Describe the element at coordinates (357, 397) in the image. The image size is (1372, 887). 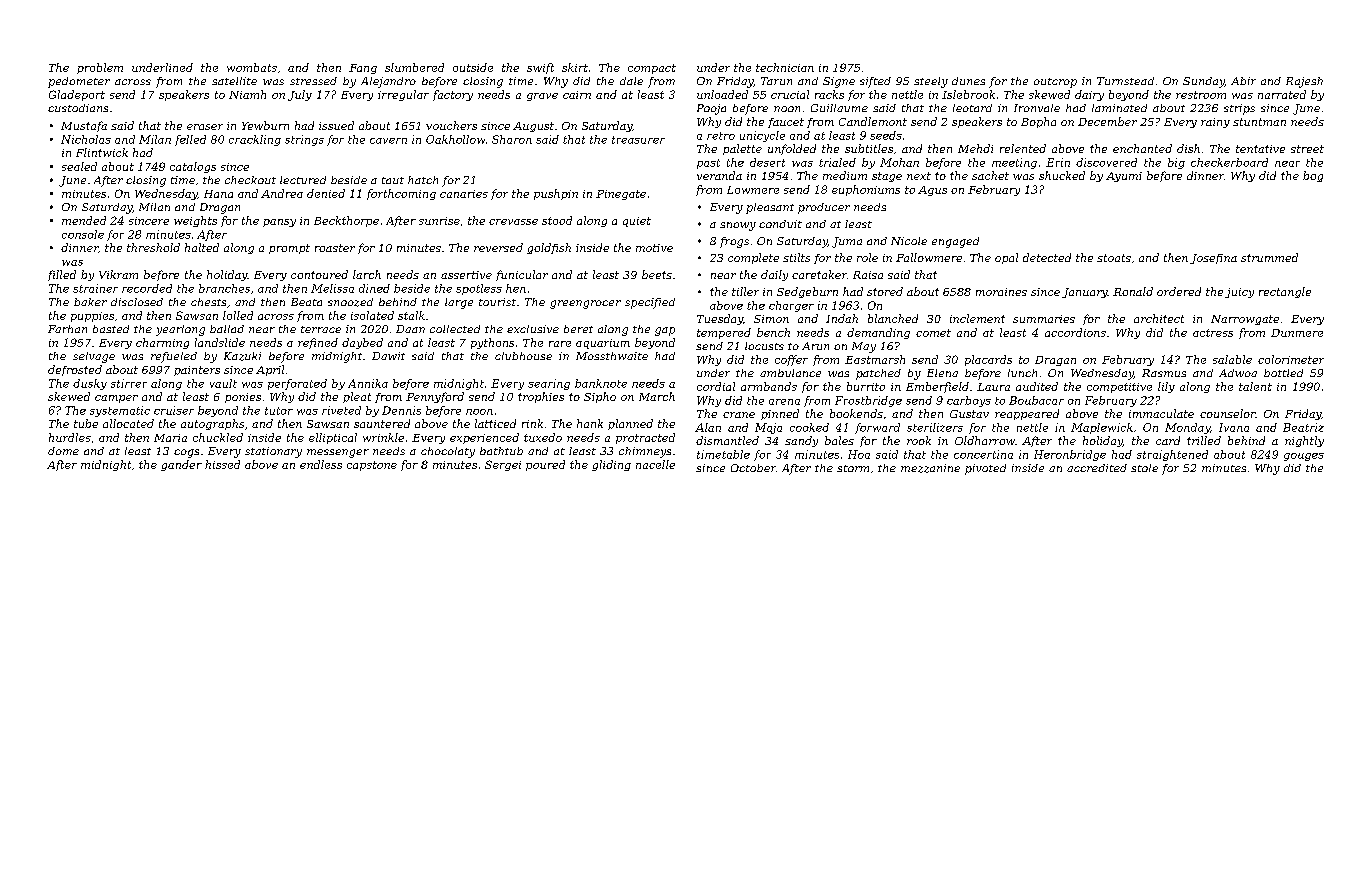
I see `pleat` at that location.
